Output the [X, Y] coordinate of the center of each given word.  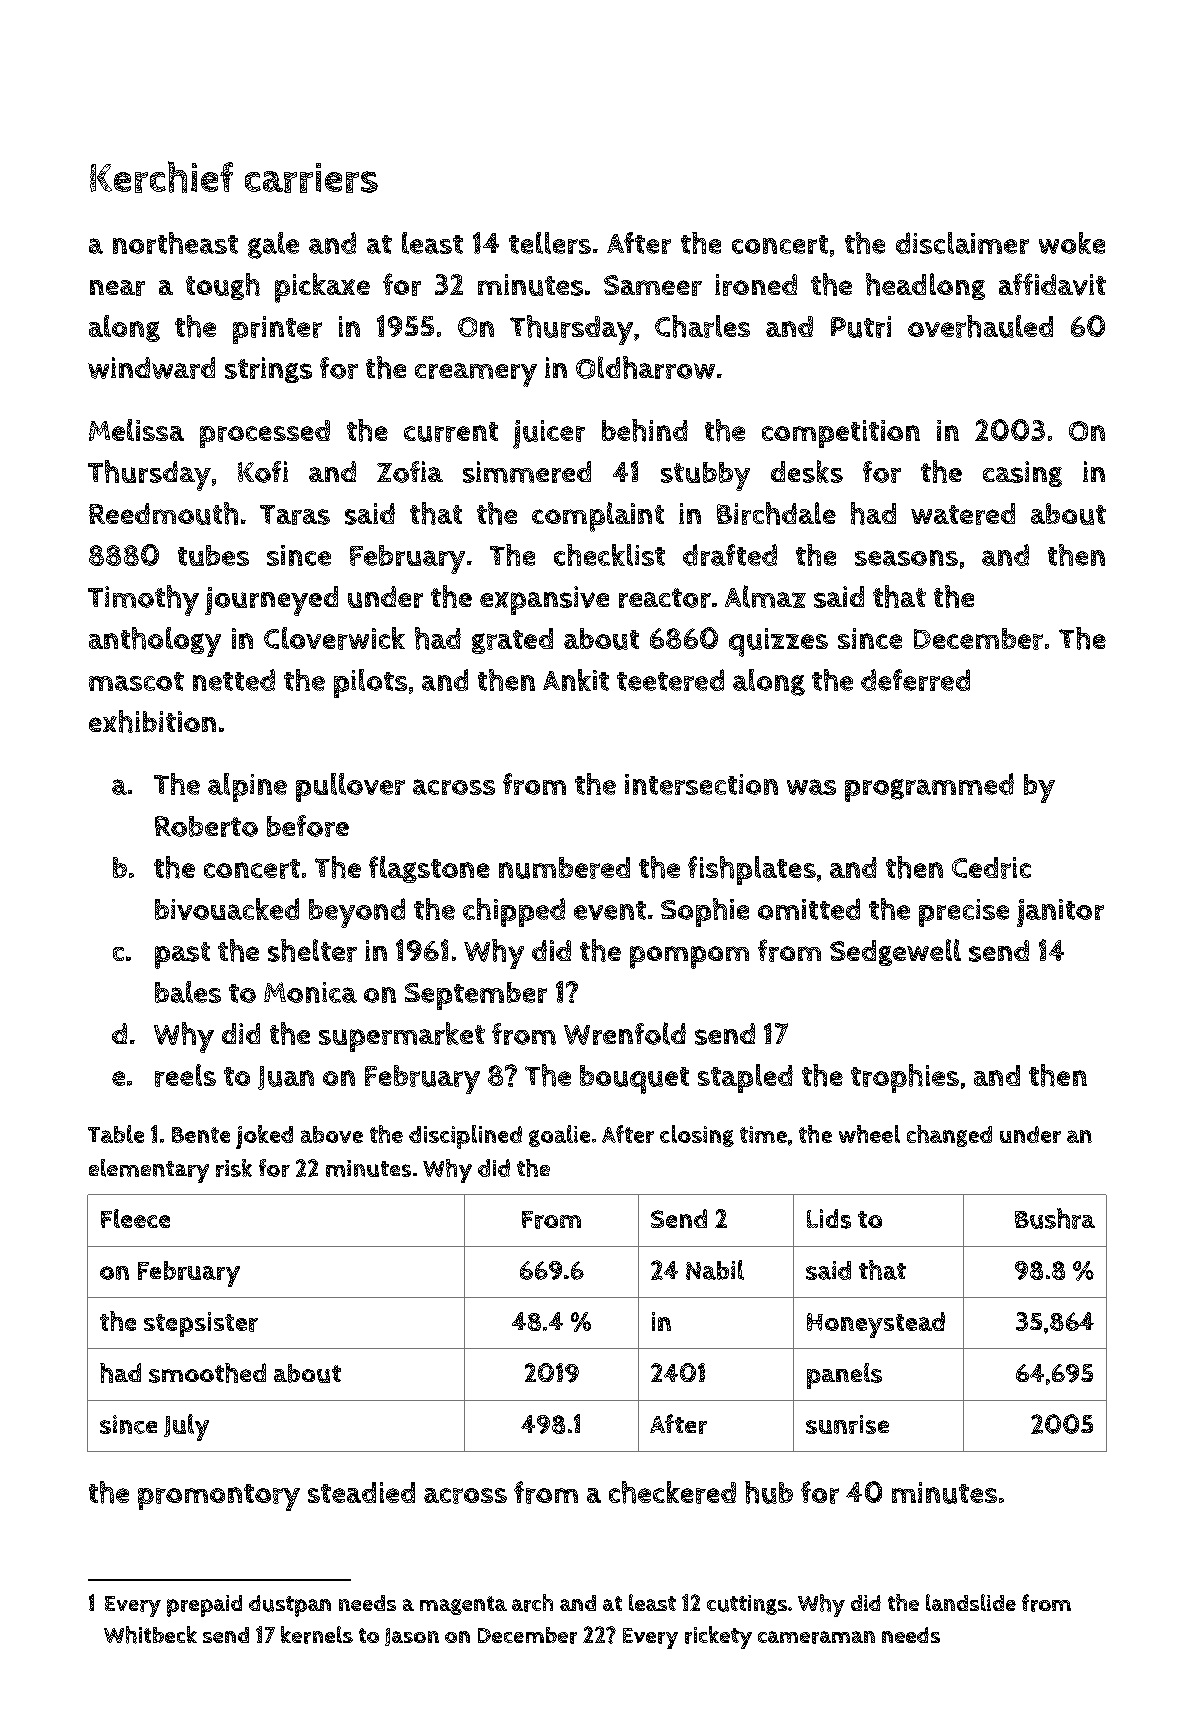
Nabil [715, 1270]
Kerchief [161, 177]
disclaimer [962, 243]
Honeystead [876, 1325]
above [332, 1134]
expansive [544, 600]
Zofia [410, 472]
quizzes [778, 642]
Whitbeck [150, 1635]
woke [1072, 243]
